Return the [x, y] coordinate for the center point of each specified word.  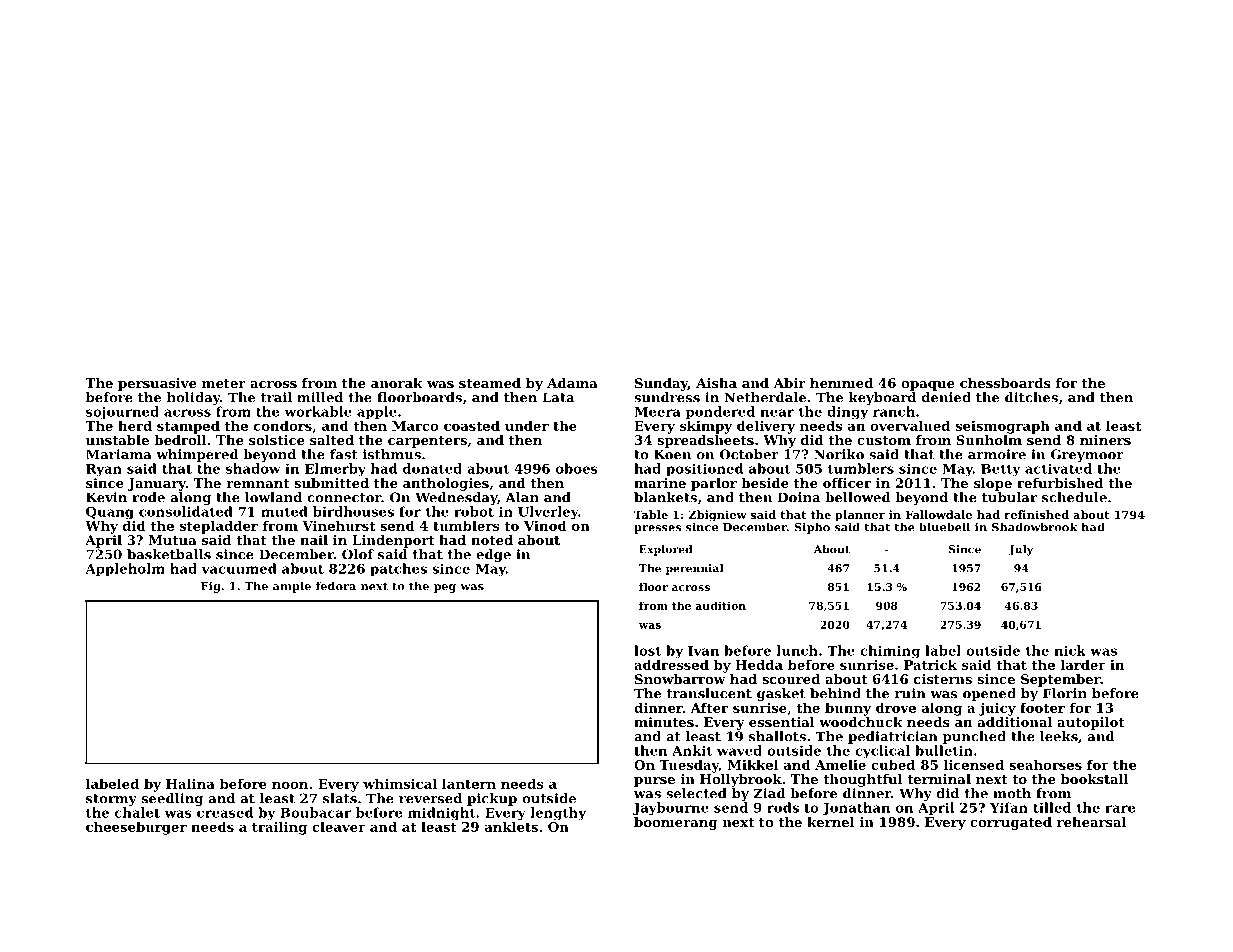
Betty [1000, 470]
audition [721, 605]
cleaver [339, 826]
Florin [1065, 693]
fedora [336, 586]
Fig [211, 587]
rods [783, 807]
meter [224, 383]
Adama [572, 383]
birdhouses [353, 511]
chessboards [1005, 383]
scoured [791, 679]
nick [1070, 650]
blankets [665, 497]
